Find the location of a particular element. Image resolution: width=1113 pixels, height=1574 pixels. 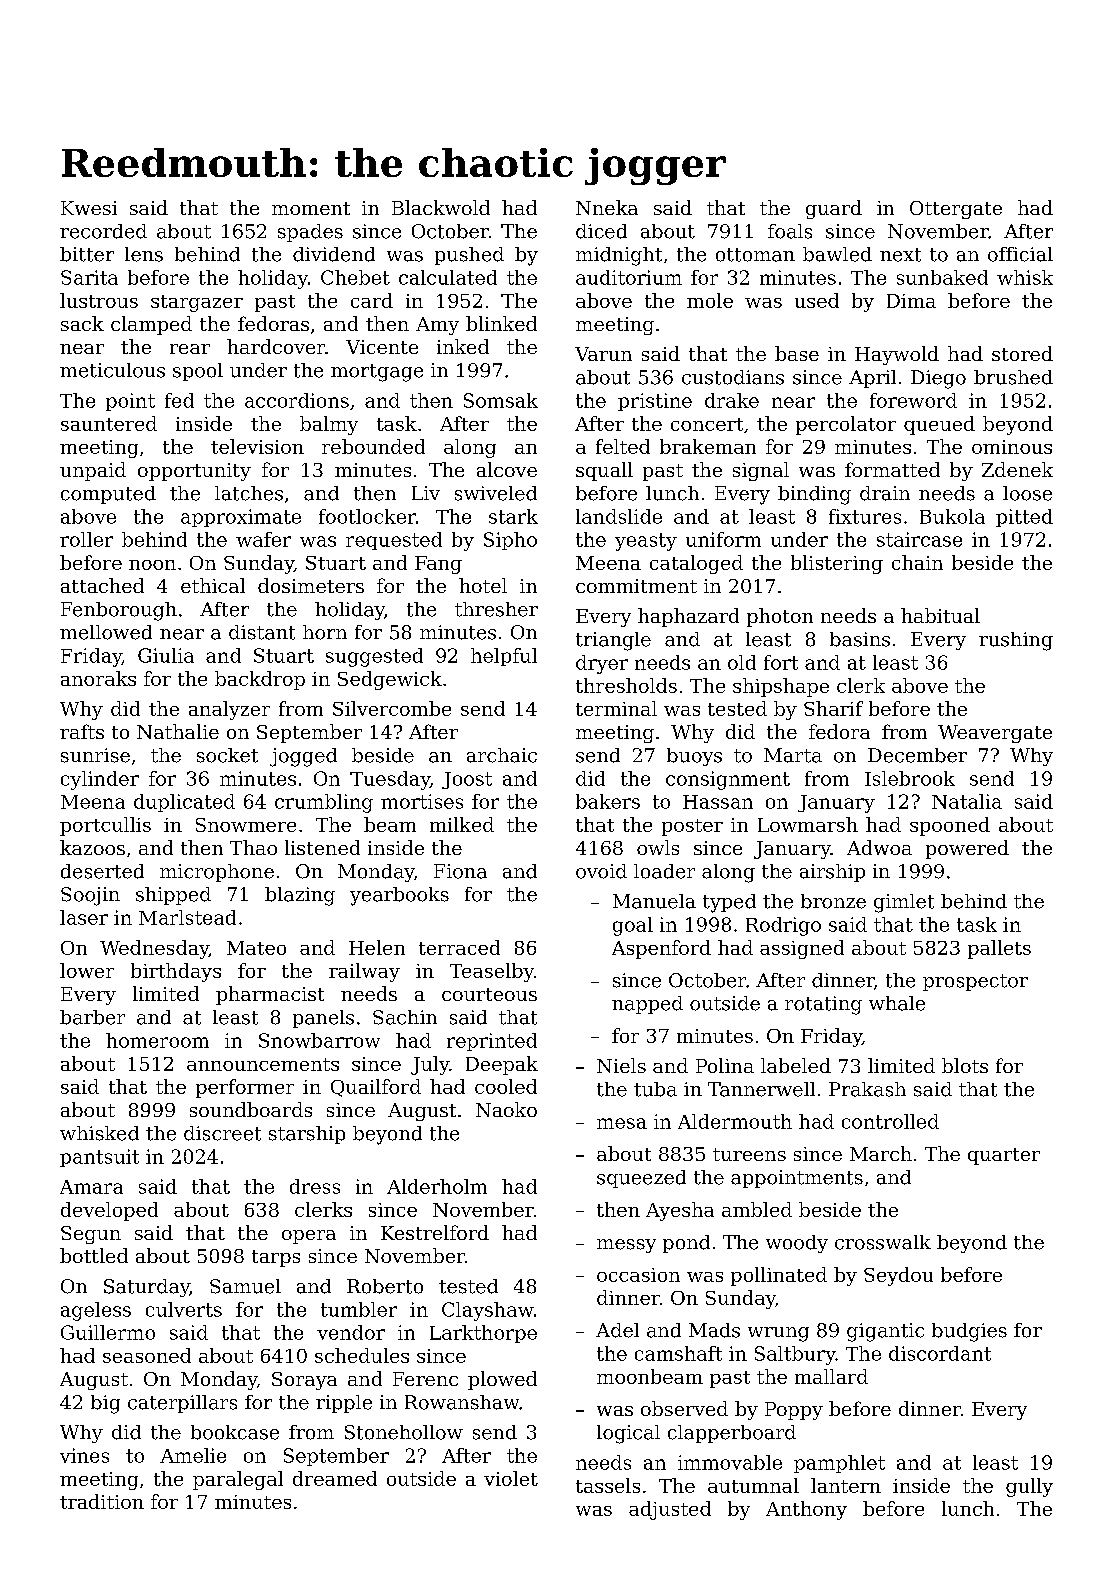

napped is located at coordinates (647, 1005).
